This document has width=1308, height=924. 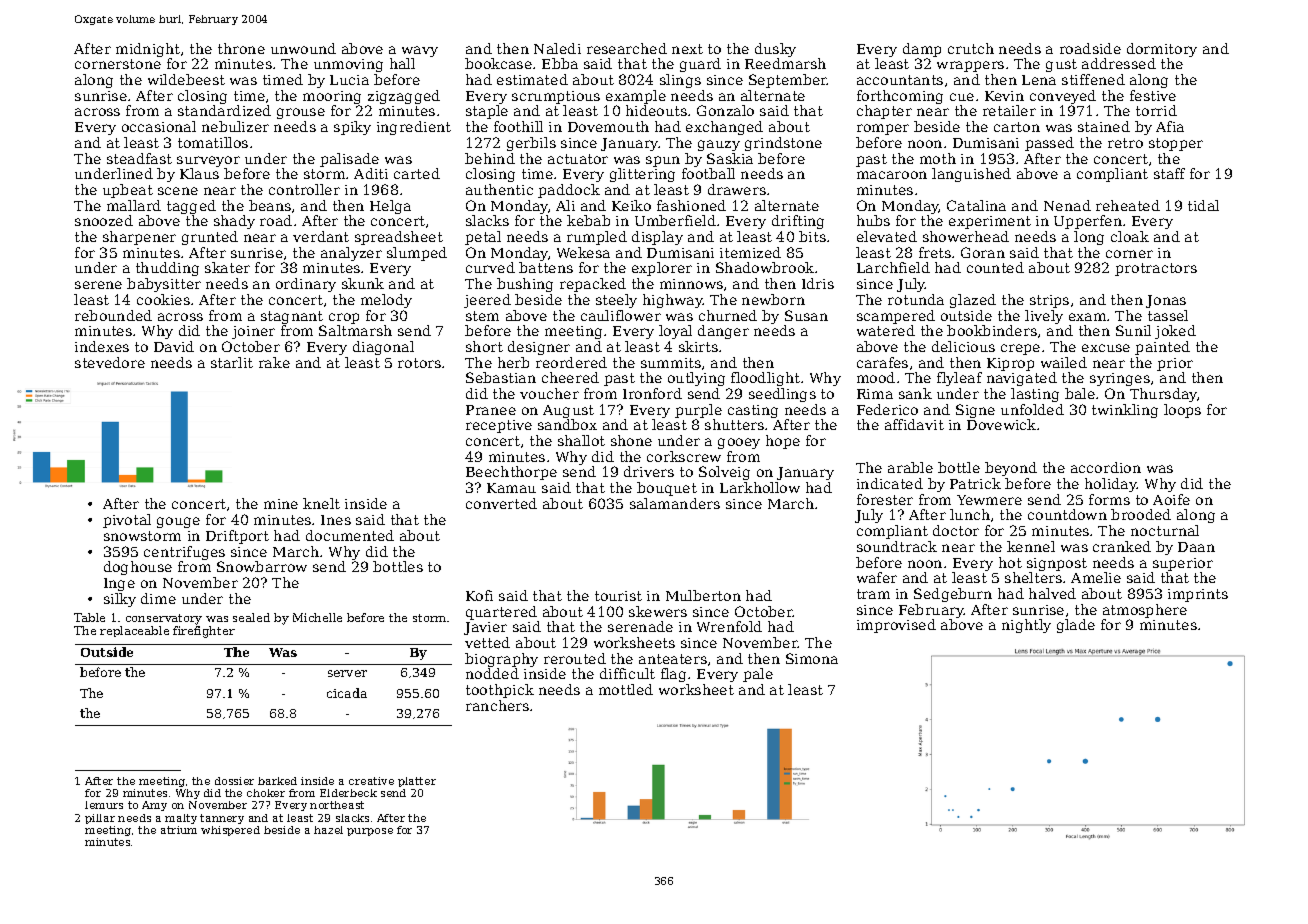 I want to click on Dovewick, so click(x=1001, y=424).
